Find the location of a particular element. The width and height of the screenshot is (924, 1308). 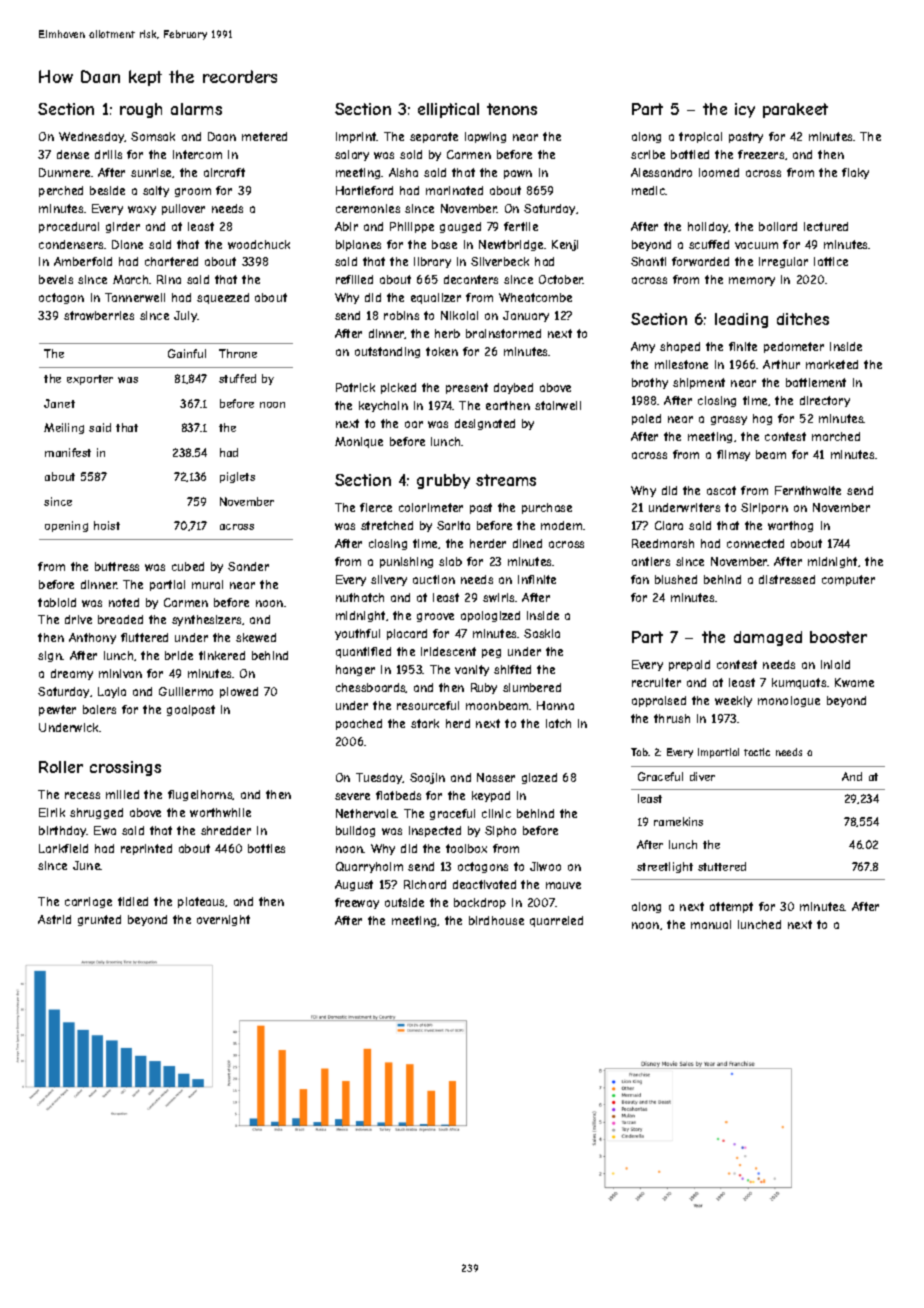

groove is located at coordinates (435, 617).
